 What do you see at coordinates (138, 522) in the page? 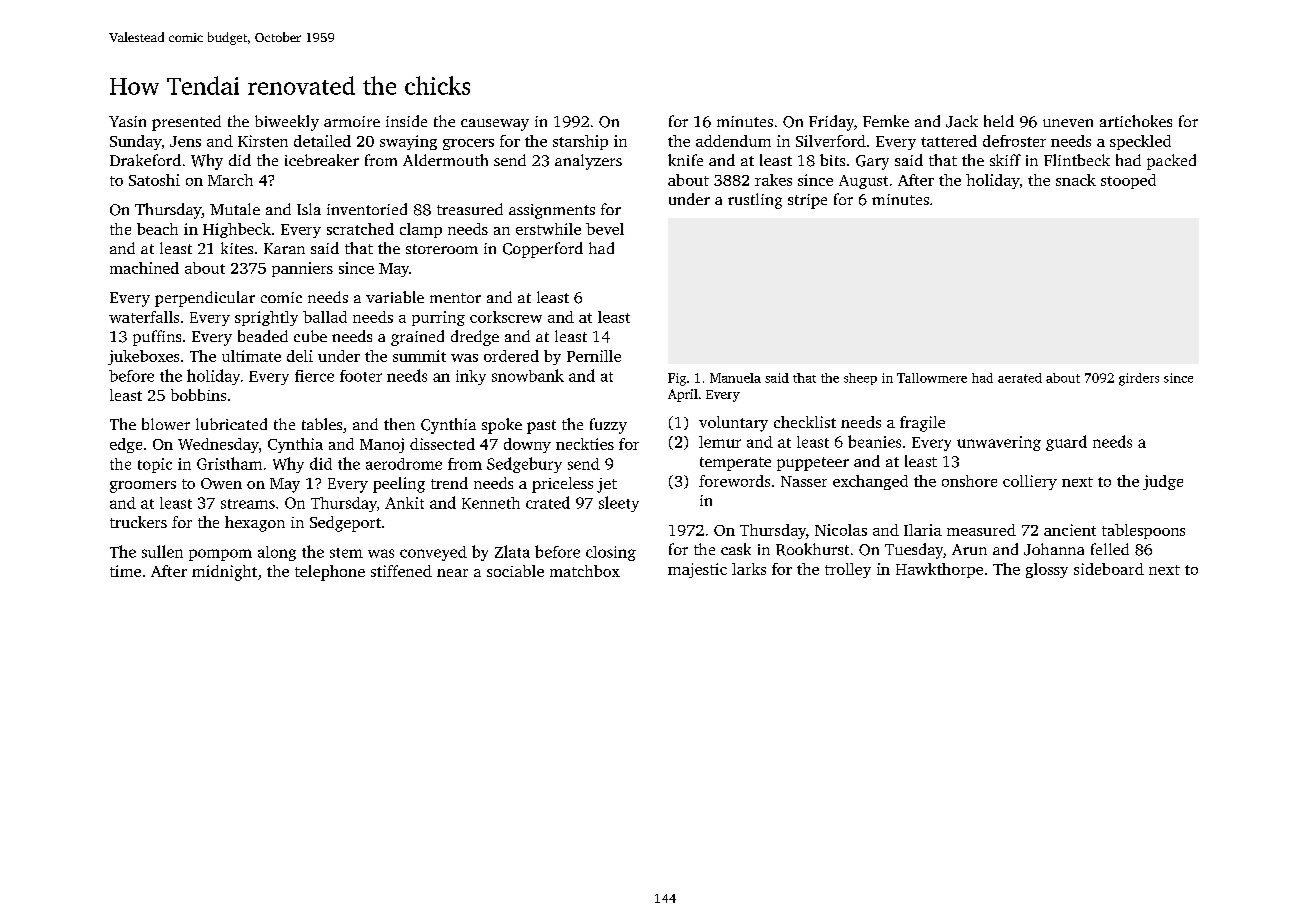
I see `truckers` at bounding box center [138, 522].
